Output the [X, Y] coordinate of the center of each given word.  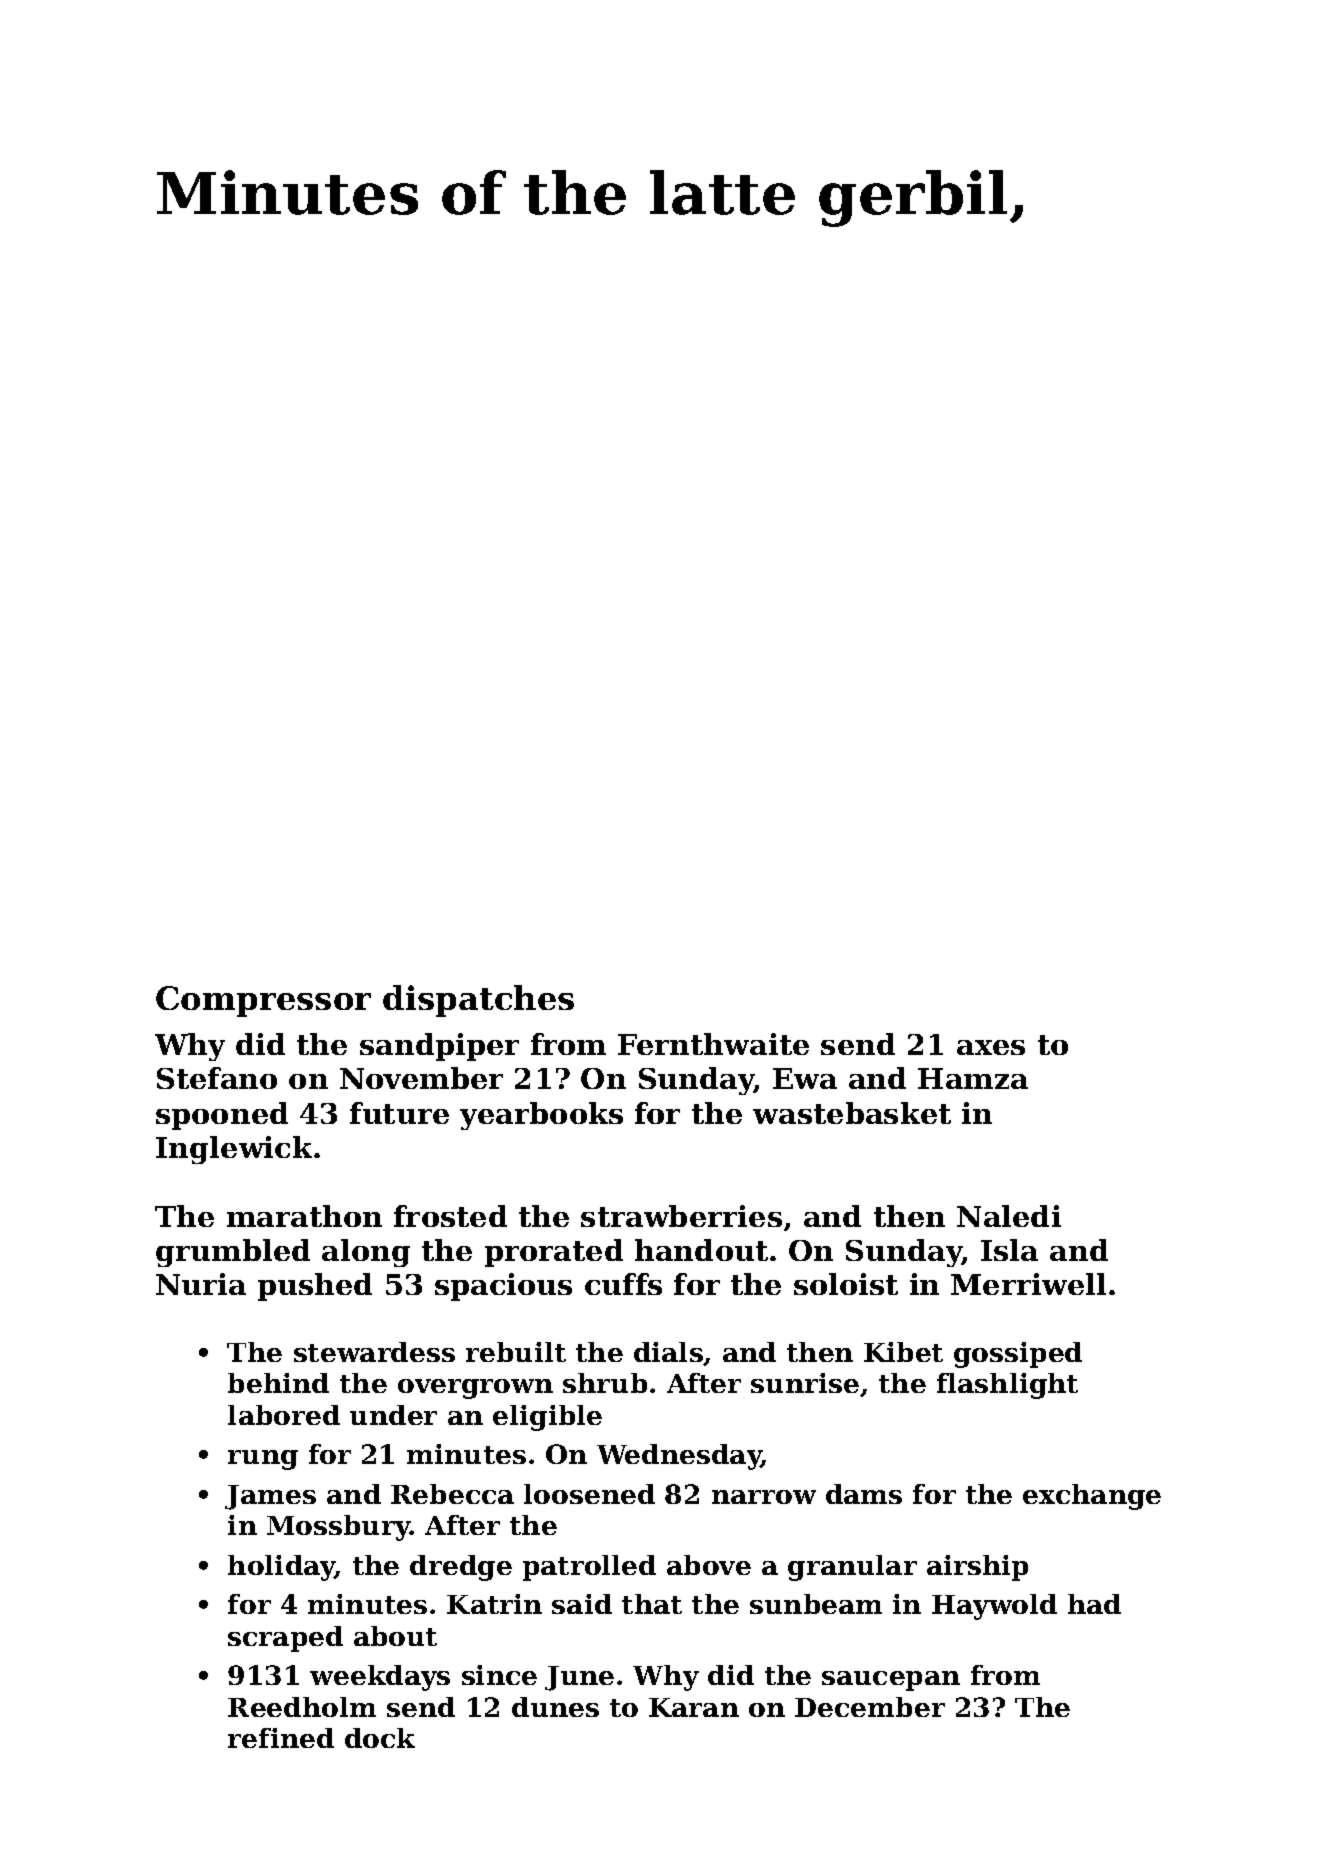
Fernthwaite [713, 1044]
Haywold [994, 1607]
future [399, 1113]
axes [991, 1047]
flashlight [1007, 1386]
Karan [694, 1707]
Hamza [973, 1078]
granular [852, 1568]
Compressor [263, 1001]
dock [380, 1738]
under [393, 1415]
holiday [281, 1568]
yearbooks [541, 1116]
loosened [589, 1494]
